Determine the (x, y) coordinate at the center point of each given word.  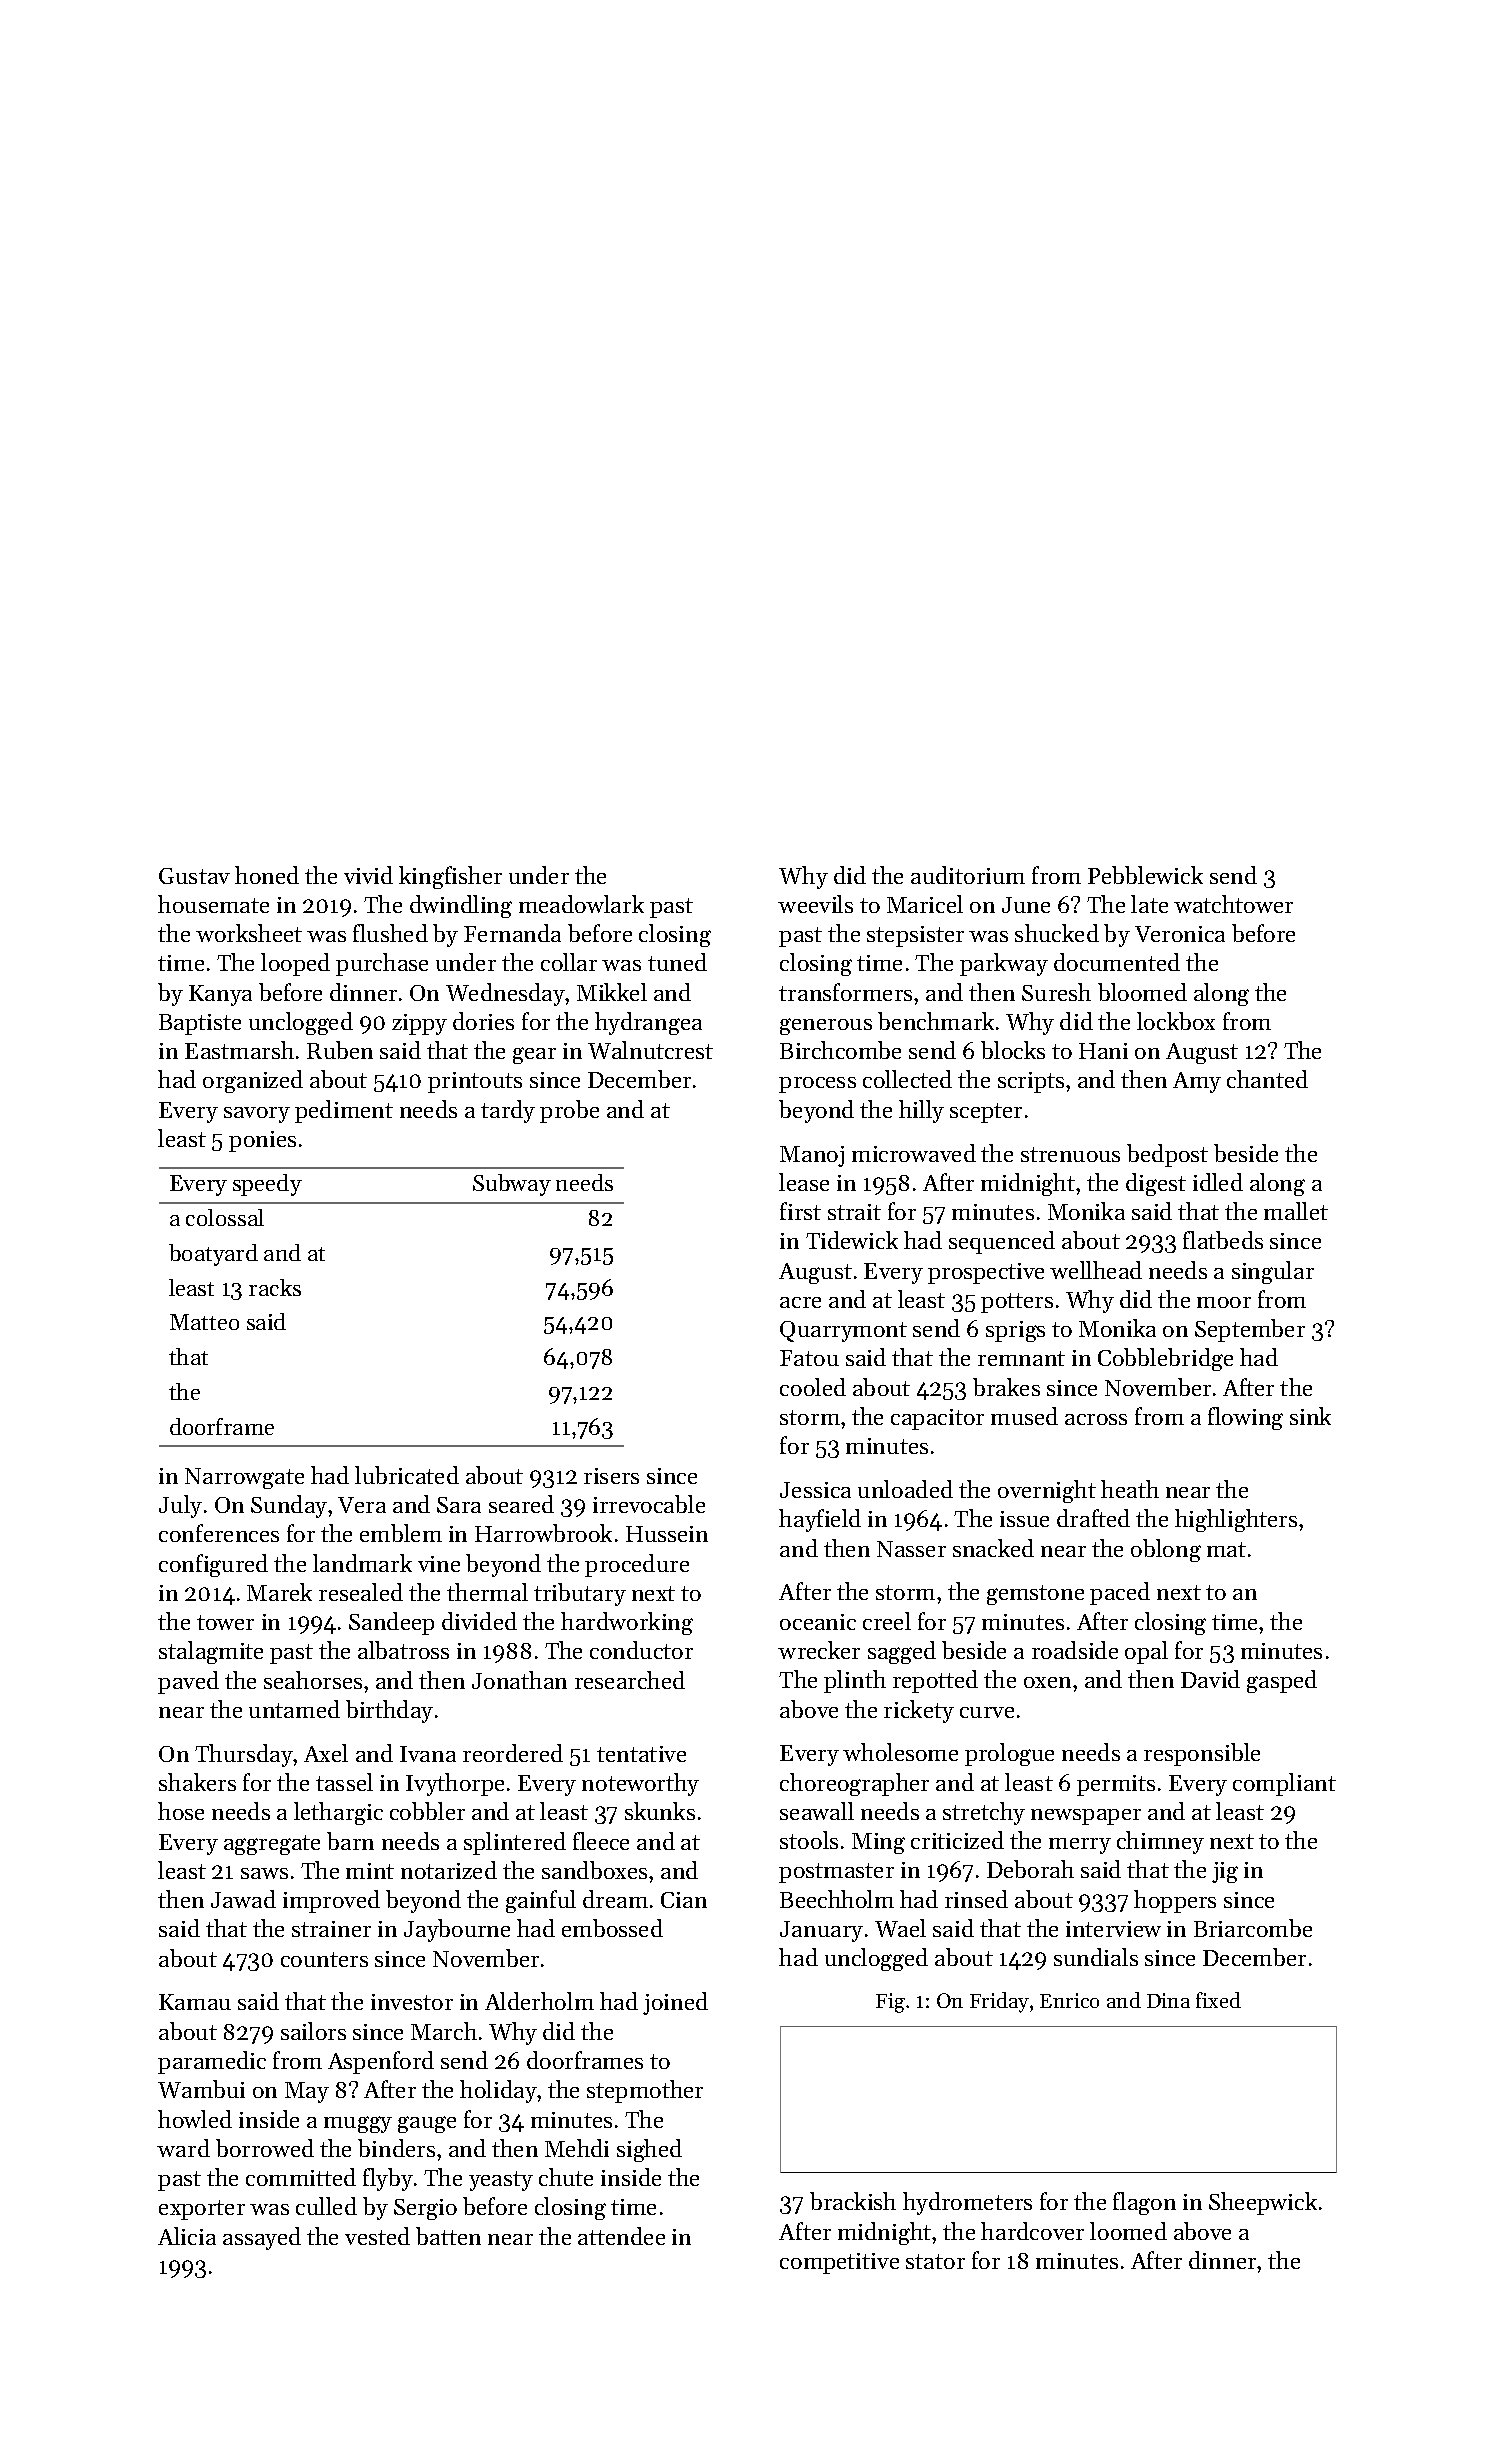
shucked (1057, 933)
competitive (839, 2263)
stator (935, 2261)
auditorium (968, 875)
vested (377, 2236)
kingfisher (450, 877)
